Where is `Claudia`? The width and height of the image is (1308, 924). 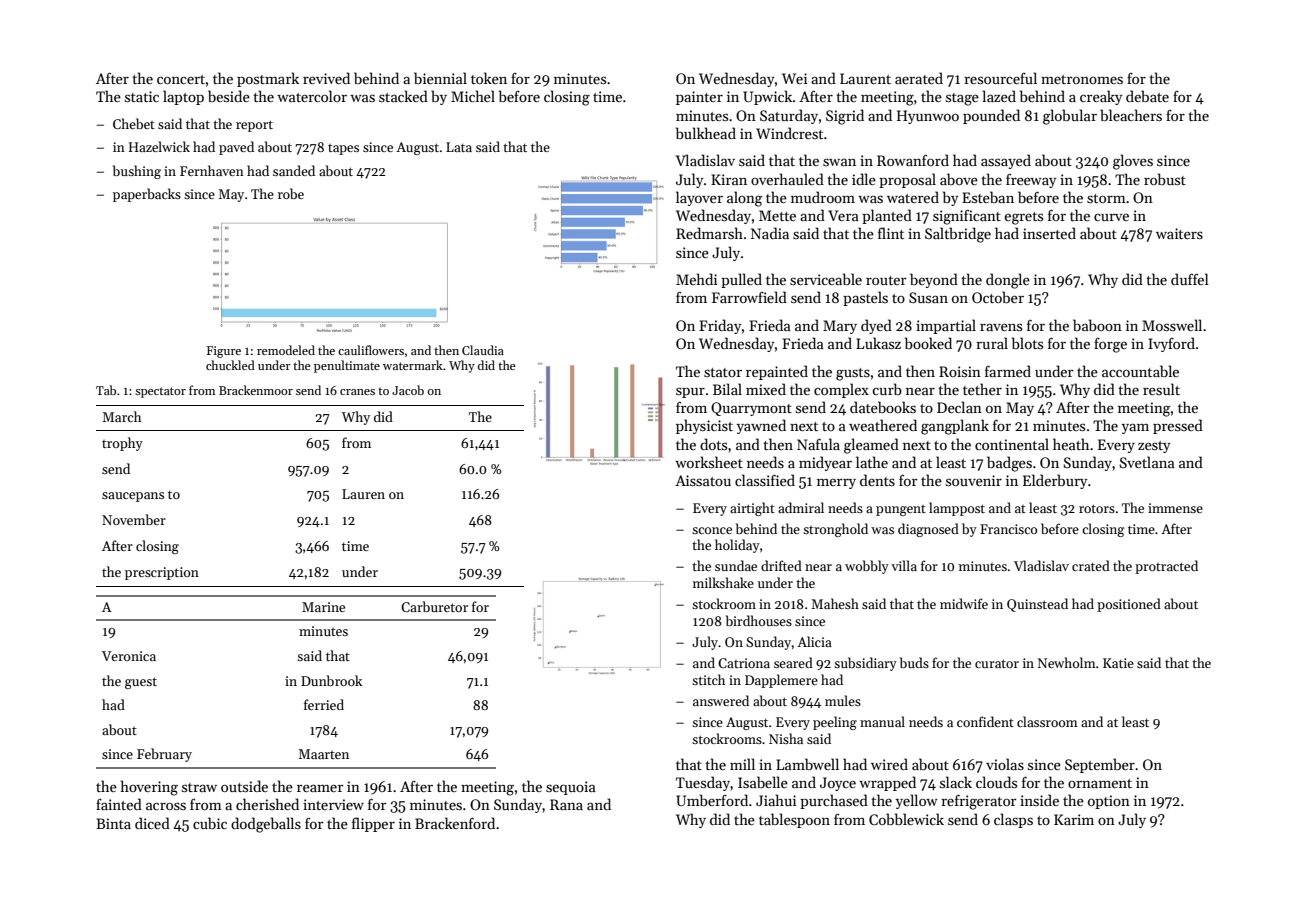 Claudia is located at coordinates (483, 350).
